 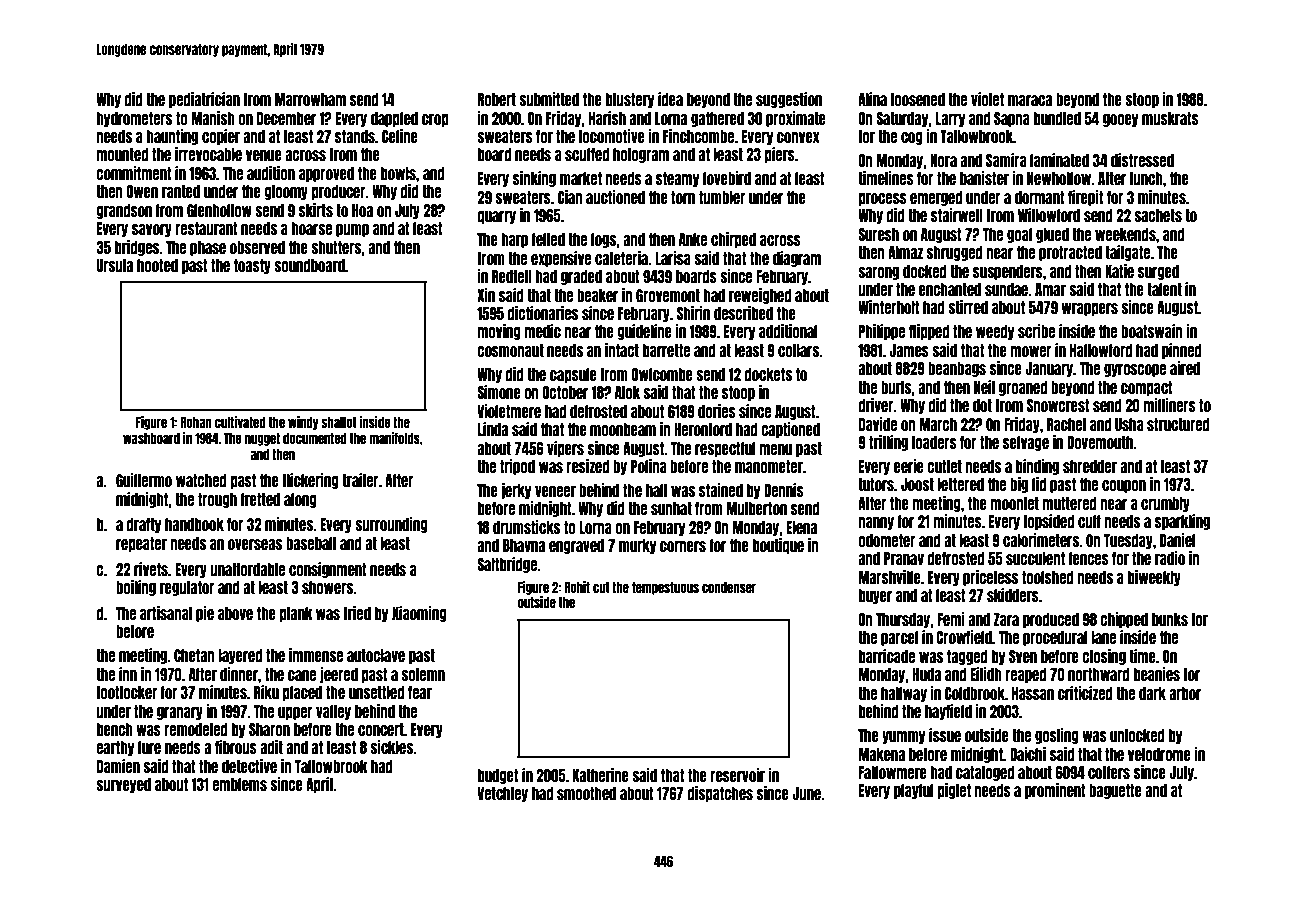 What do you see at coordinates (1089, 558) in the screenshot?
I see `fences` at bounding box center [1089, 558].
